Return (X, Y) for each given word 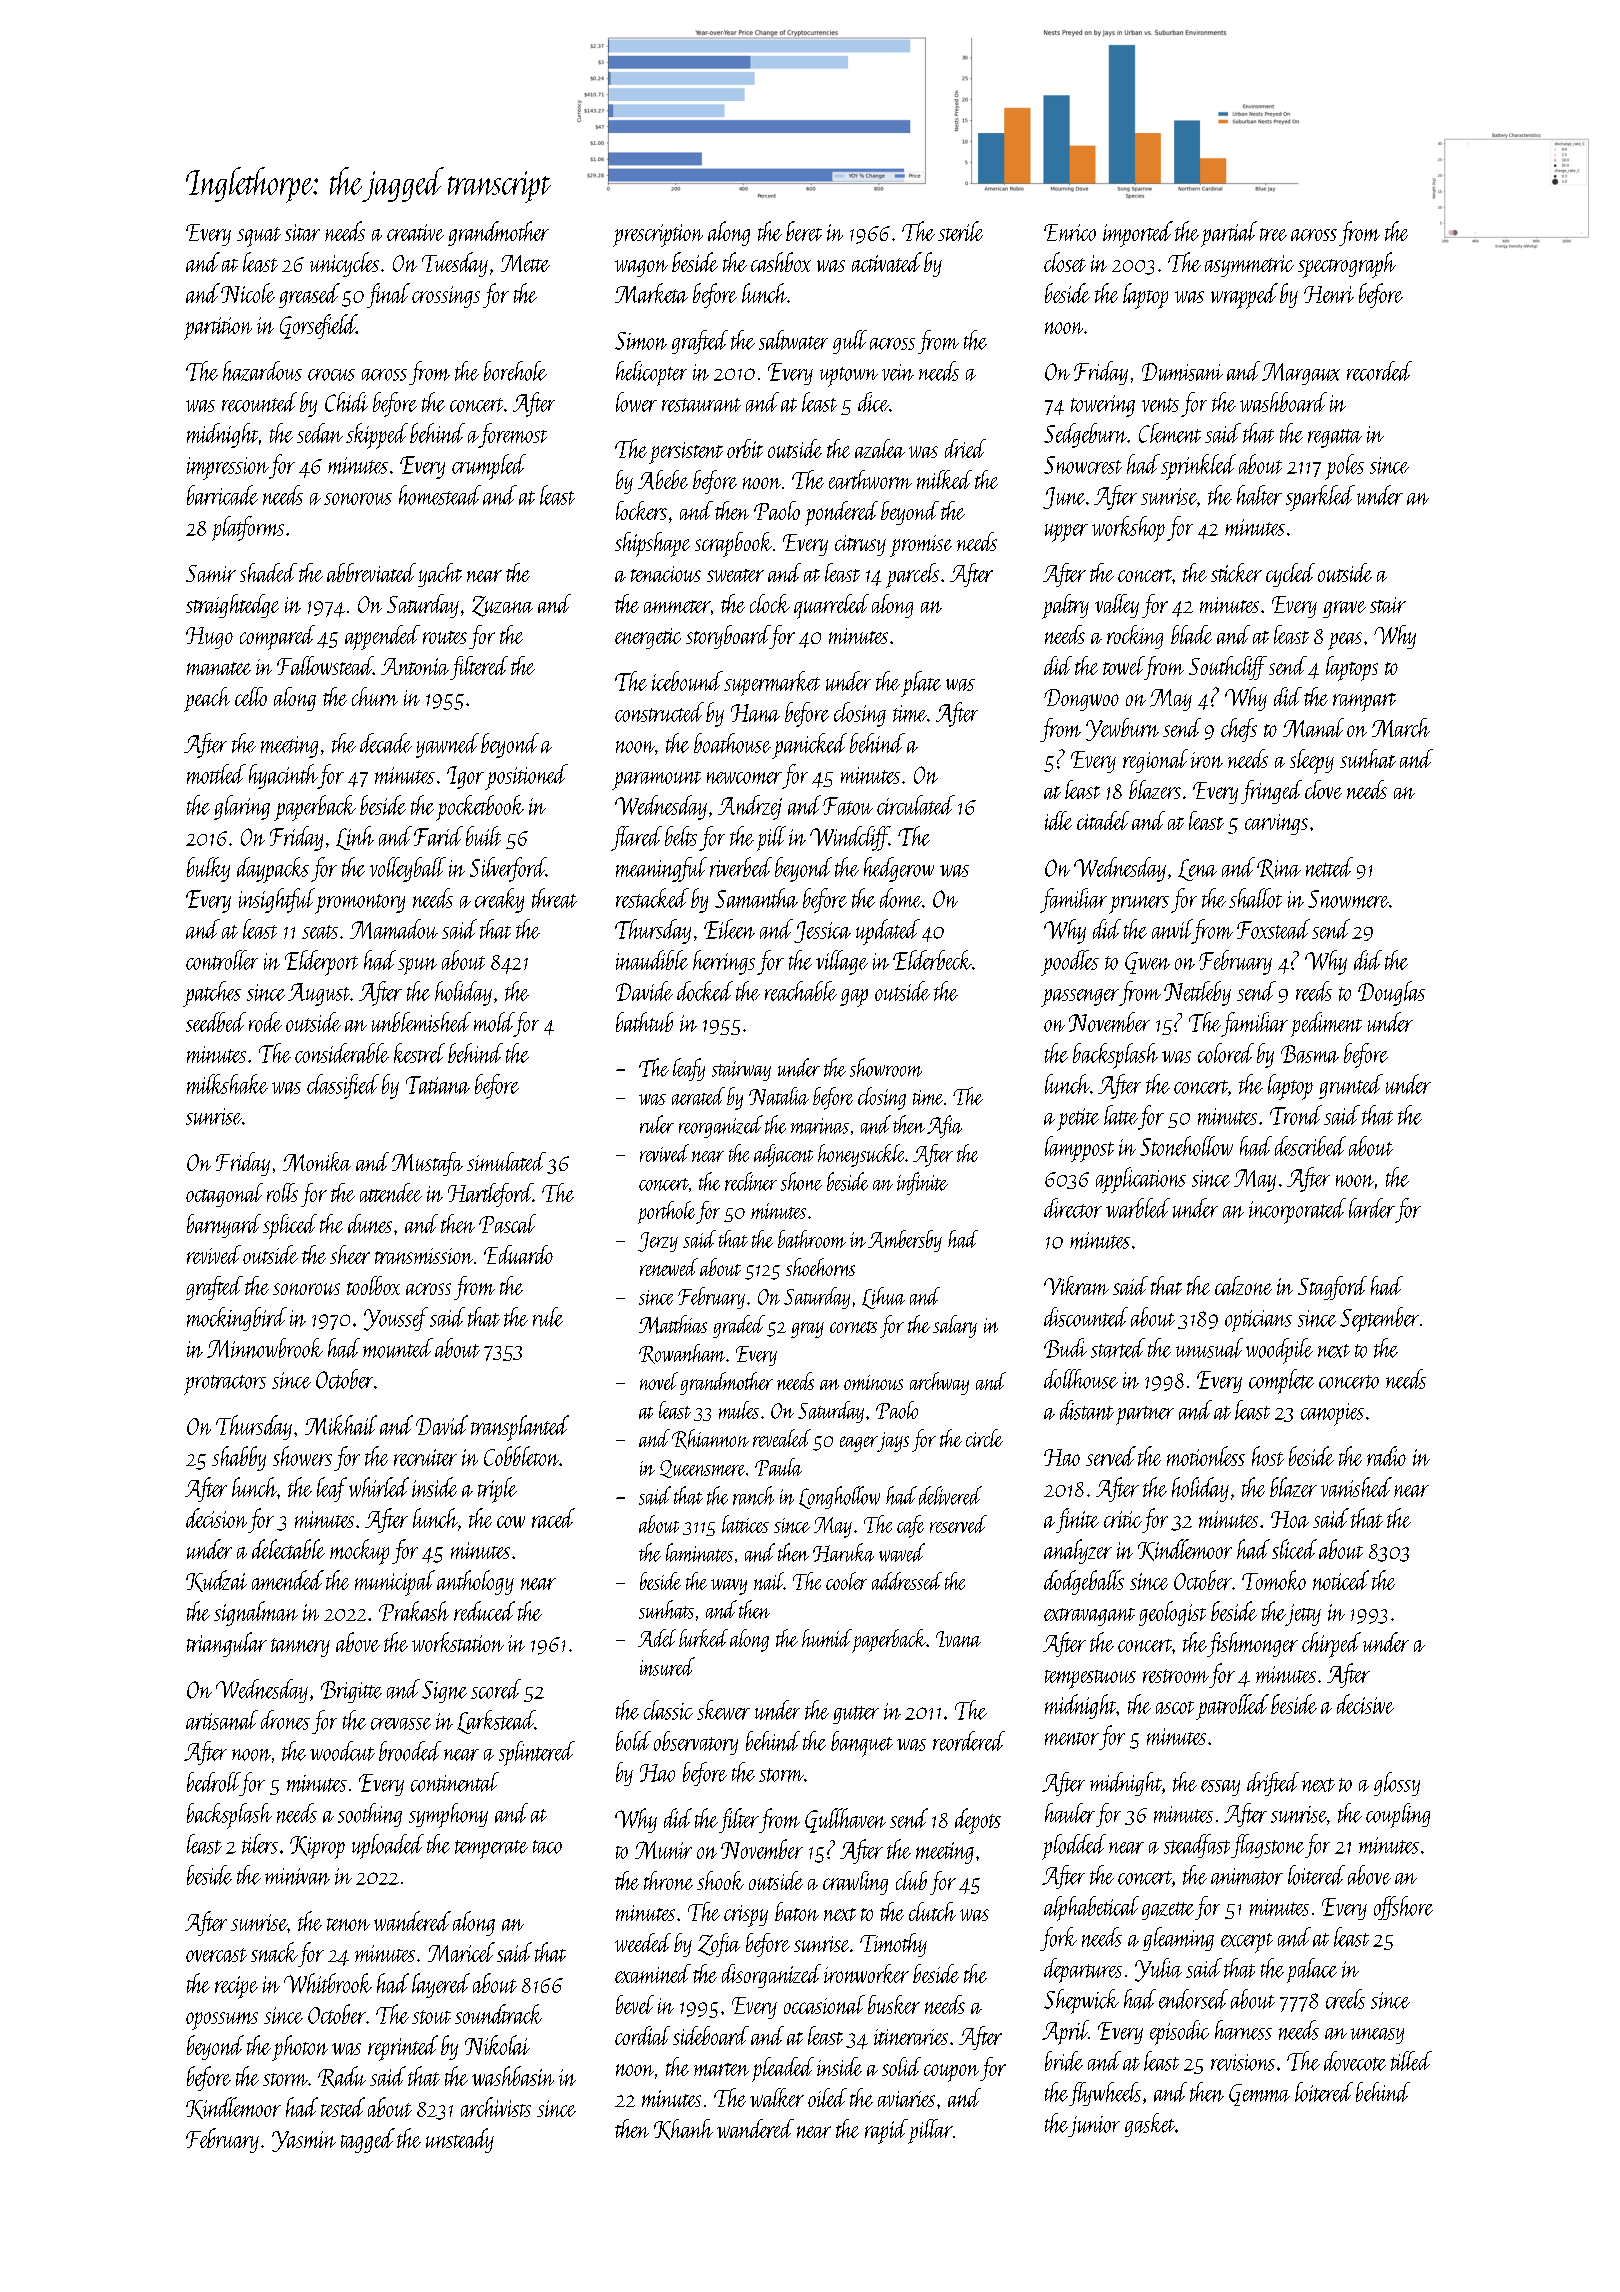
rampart (1364, 702)
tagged (368, 2140)
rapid (886, 2131)
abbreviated (371, 572)
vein (898, 372)
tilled (1411, 2061)
